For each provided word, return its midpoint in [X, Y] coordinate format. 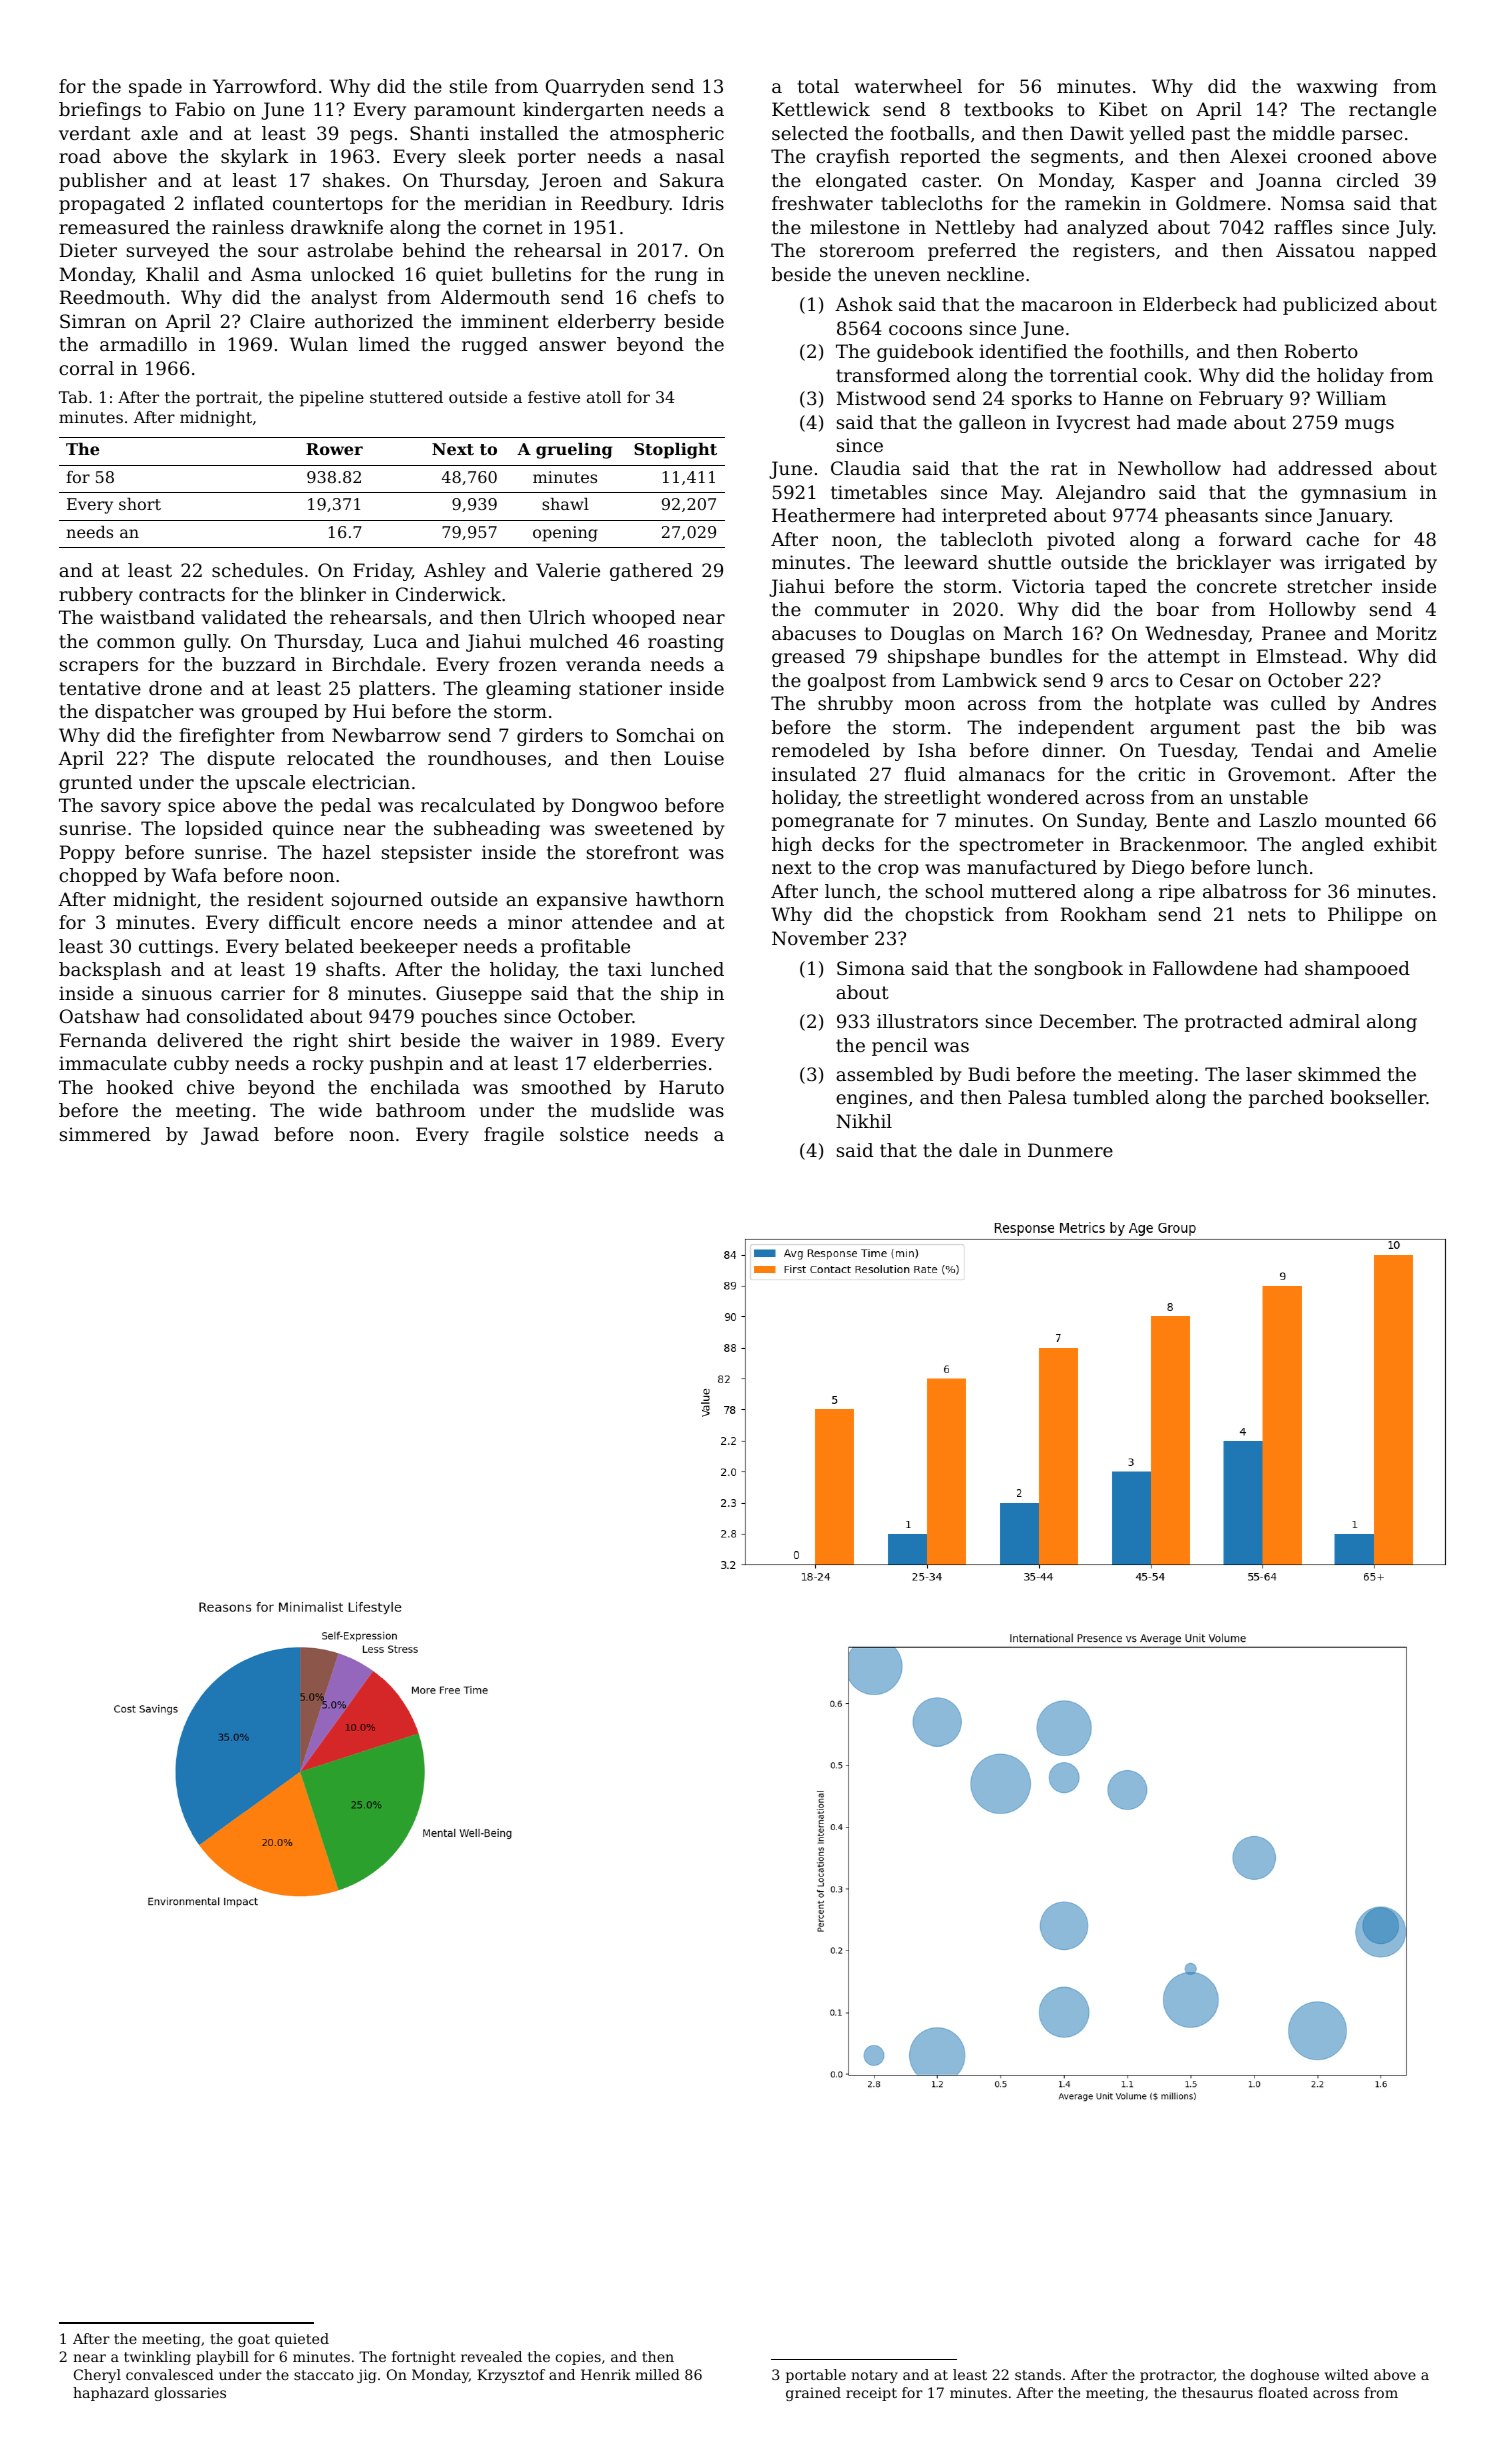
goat [254, 2340]
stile [468, 86]
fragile [514, 1136]
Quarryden [595, 88]
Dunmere [1070, 1150]
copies [578, 2358]
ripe [1177, 893]
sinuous [177, 993]
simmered [105, 1134]
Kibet [1123, 109]
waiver [541, 1040]
